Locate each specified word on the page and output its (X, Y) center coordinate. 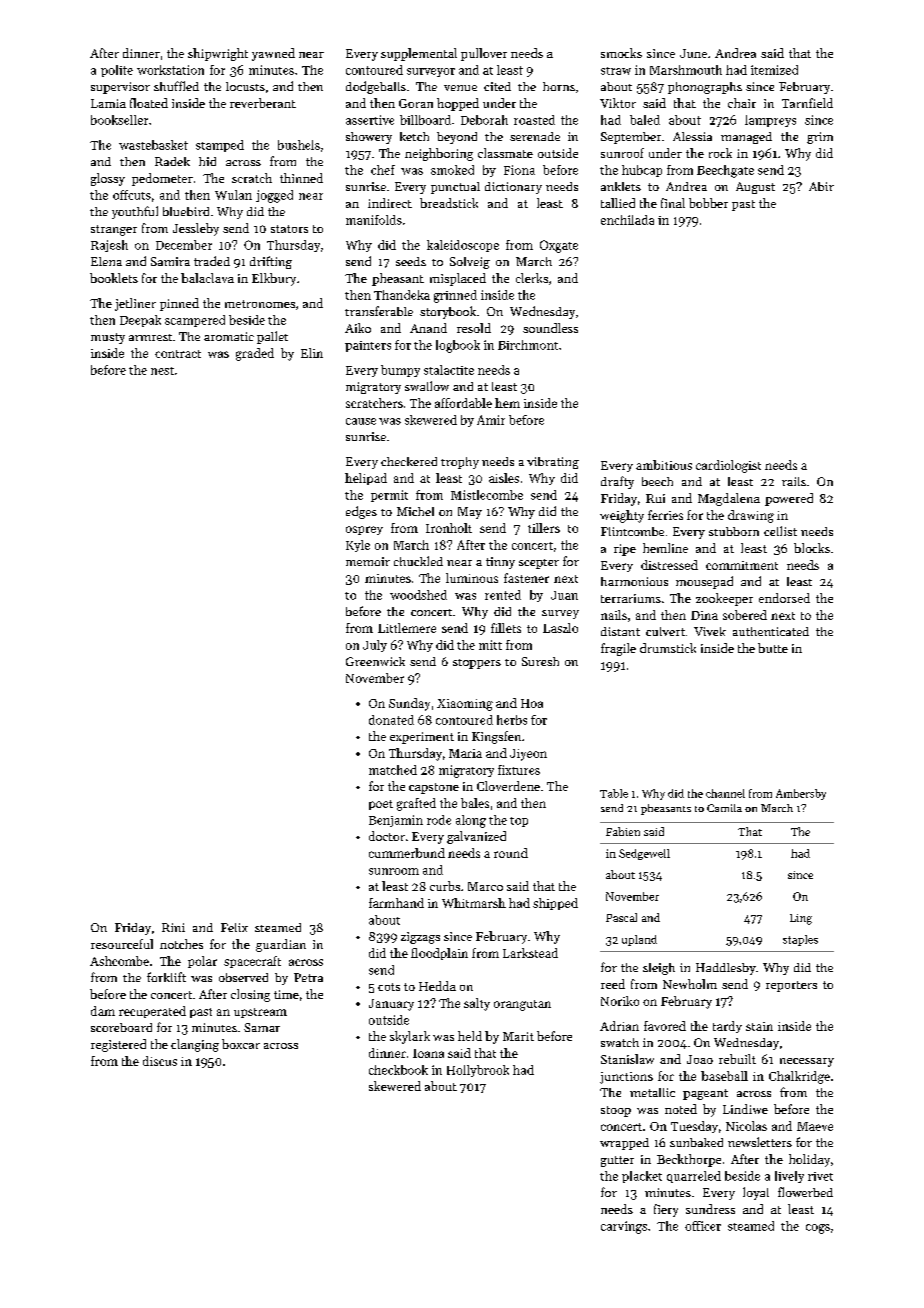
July (375, 646)
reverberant (263, 103)
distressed (669, 565)
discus (160, 1061)
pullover (484, 54)
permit (389, 496)
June (693, 53)
